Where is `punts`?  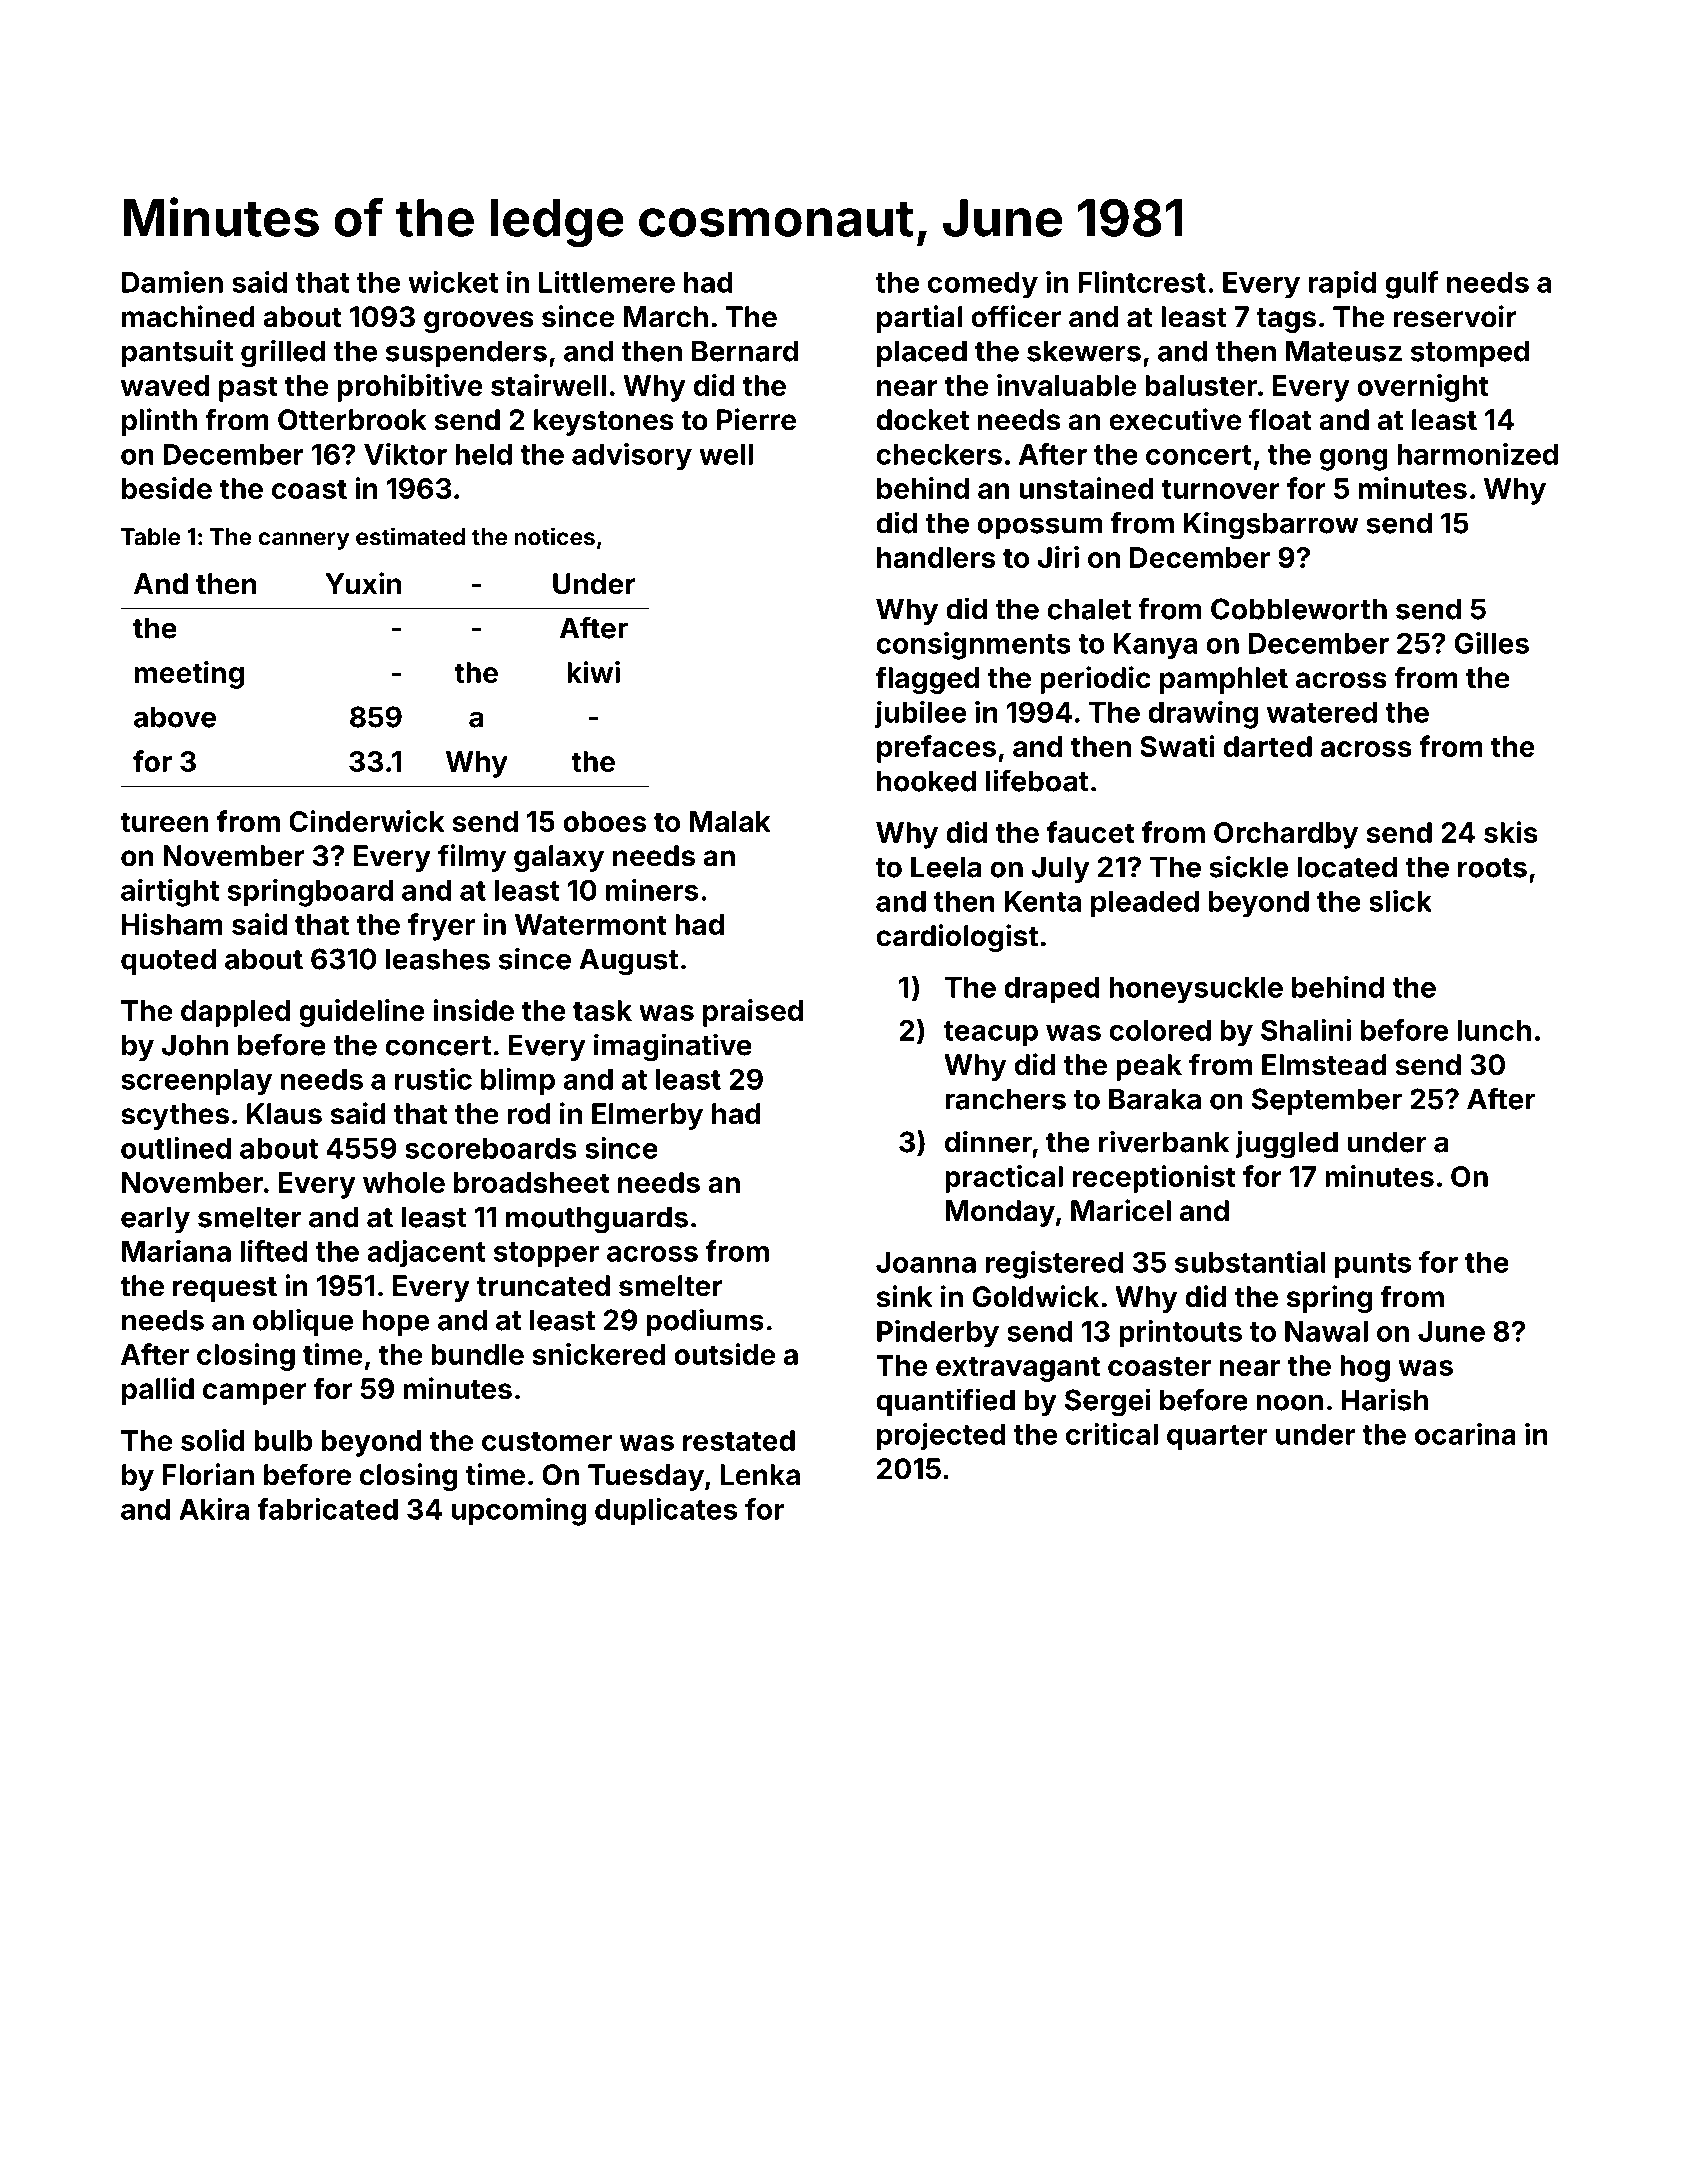
punts is located at coordinates (1373, 1266).
